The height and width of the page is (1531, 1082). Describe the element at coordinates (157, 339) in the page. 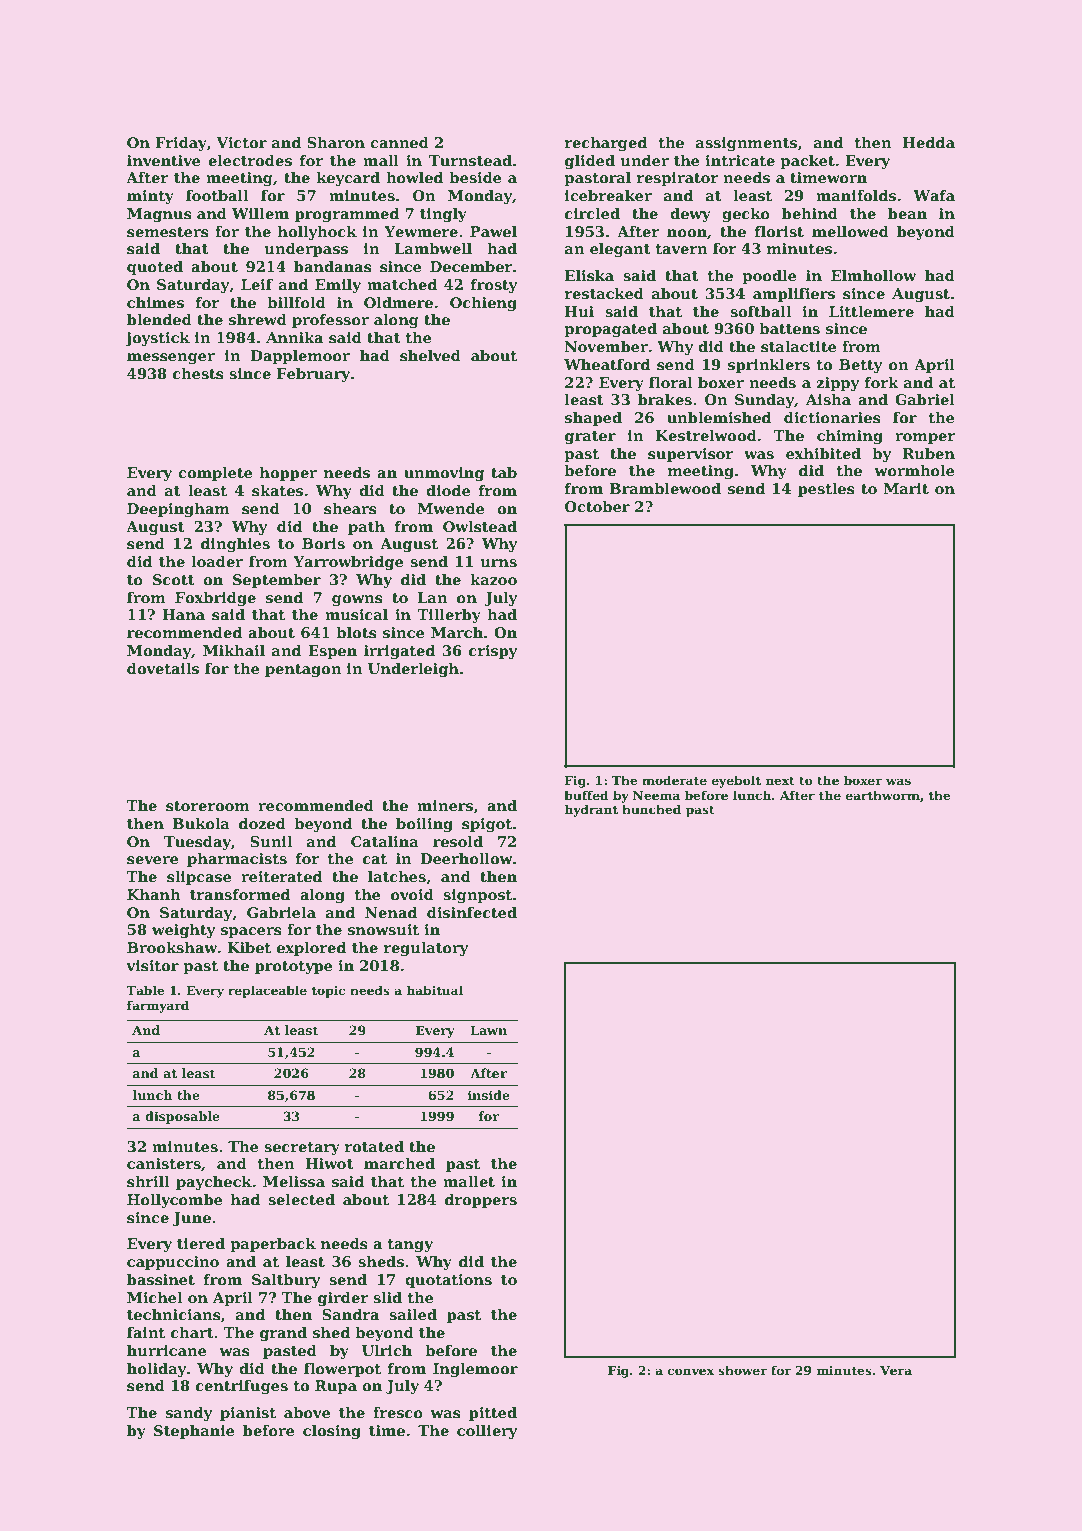

I see `joystick` at that location.
